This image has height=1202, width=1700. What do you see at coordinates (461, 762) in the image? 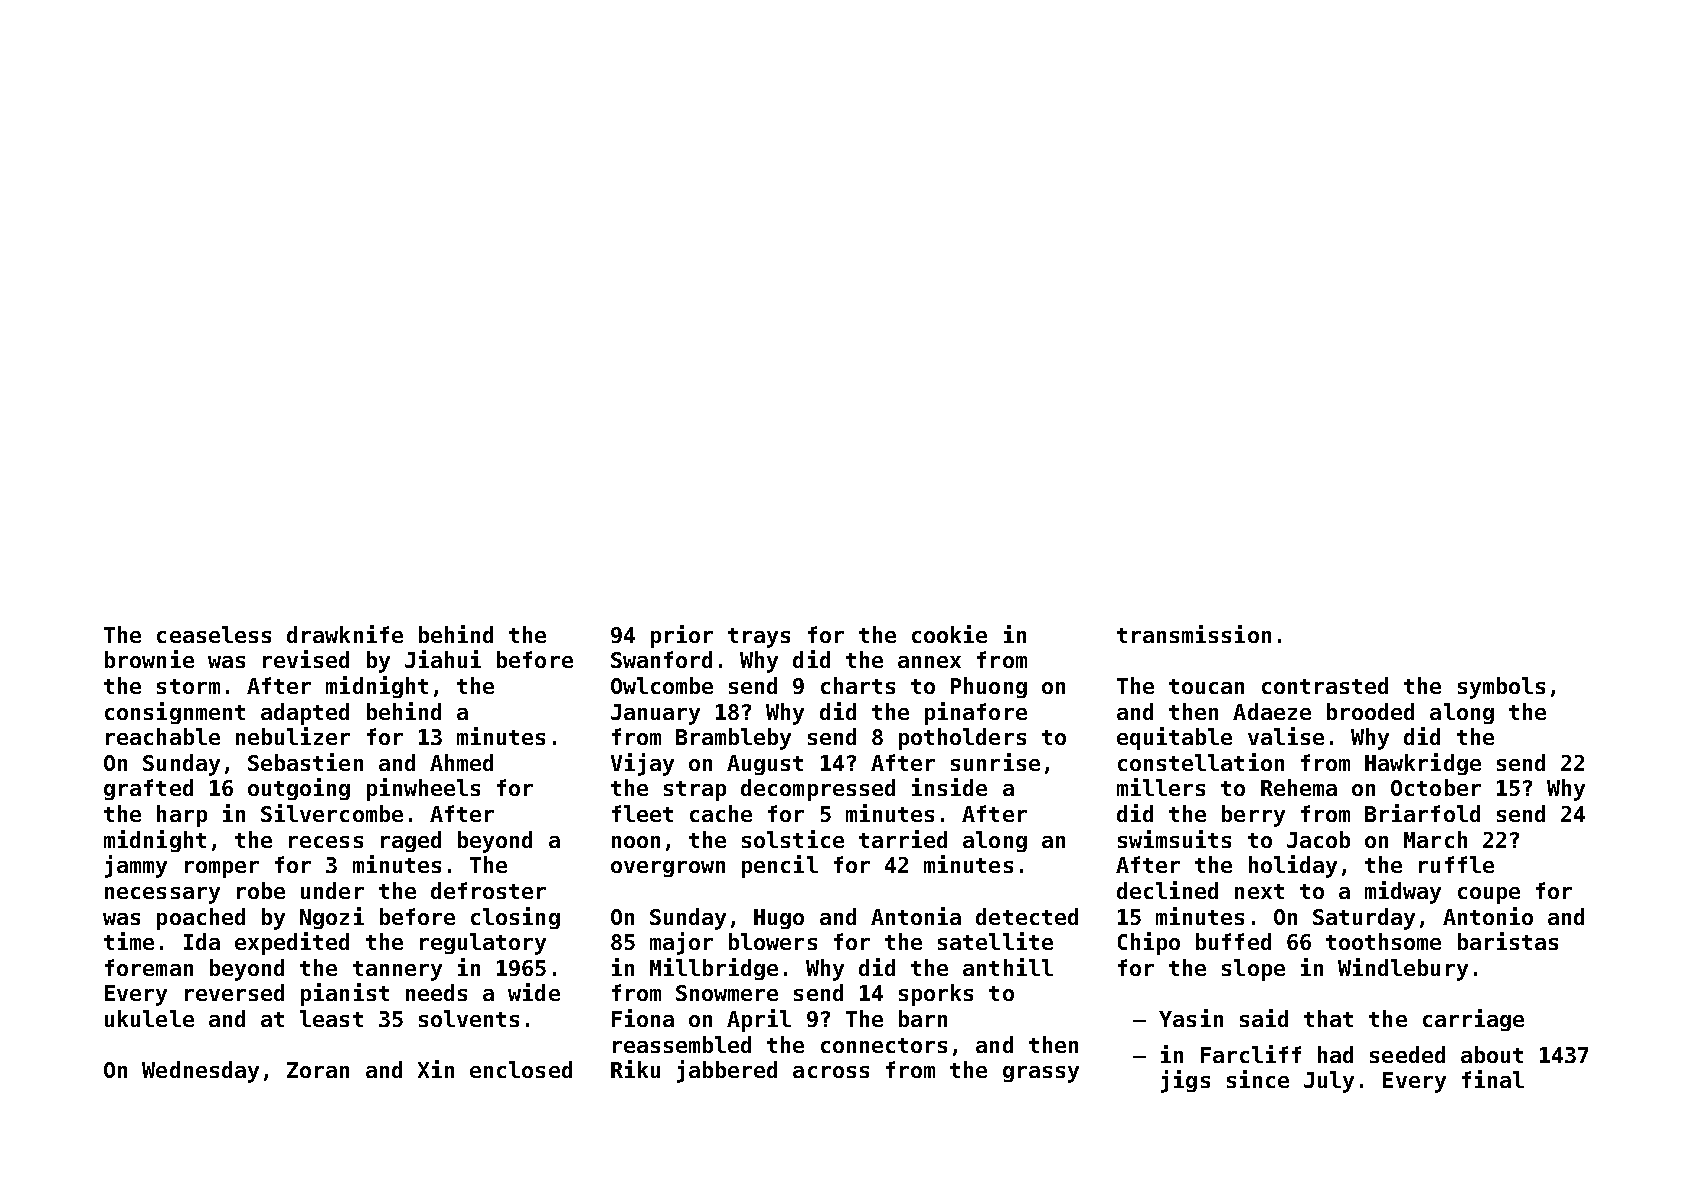
I see `Ahmed` at bounding box center [461, 762].
